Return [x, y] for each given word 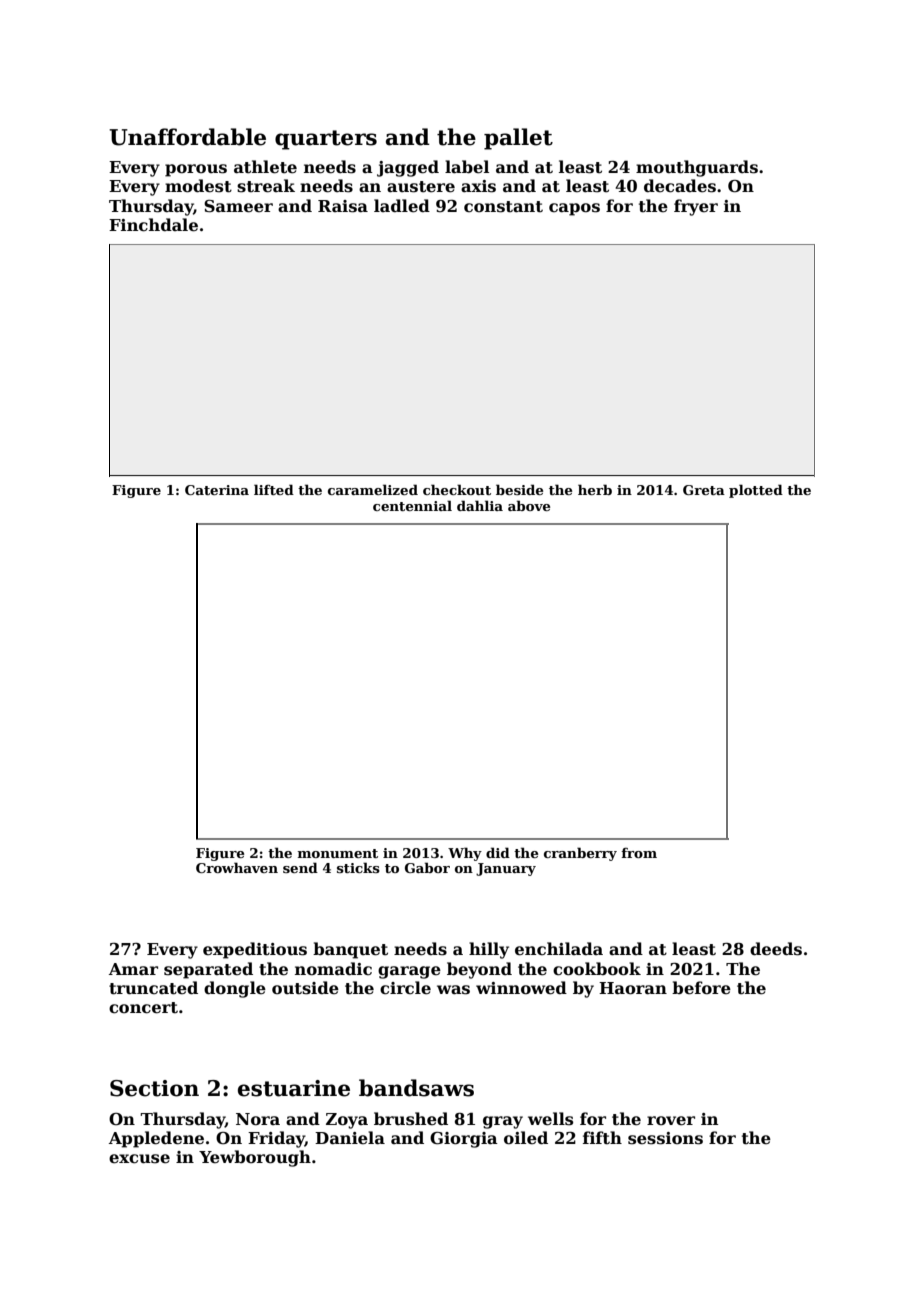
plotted [756, 491]
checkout [457, 489]
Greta [704, 490]
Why [465, 854]
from [639, 853]
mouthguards [697, 168]
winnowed [521, 988]
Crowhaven [237, 867]
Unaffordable [187, 137]
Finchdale [153, 225]
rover [671, 1121]
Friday [276, 1139]
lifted [274, 489]
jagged [408, 168]
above [529, 505]
